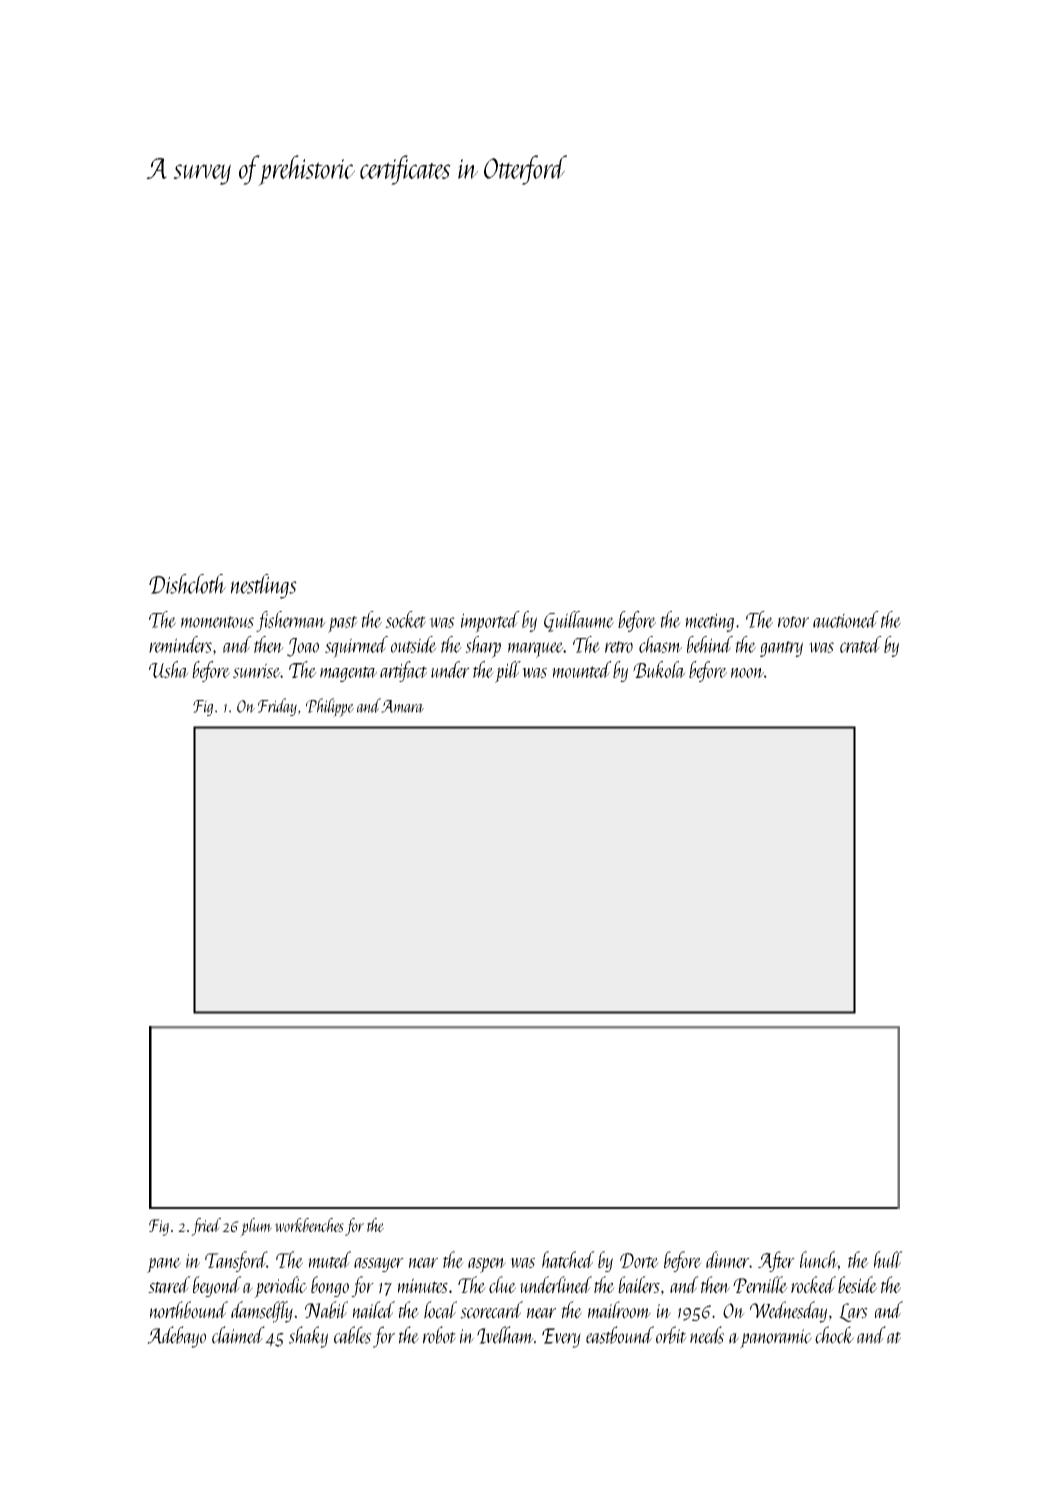 The image size is (1049, 1490). I want to click on Dishcloth, so click(187, 584).
